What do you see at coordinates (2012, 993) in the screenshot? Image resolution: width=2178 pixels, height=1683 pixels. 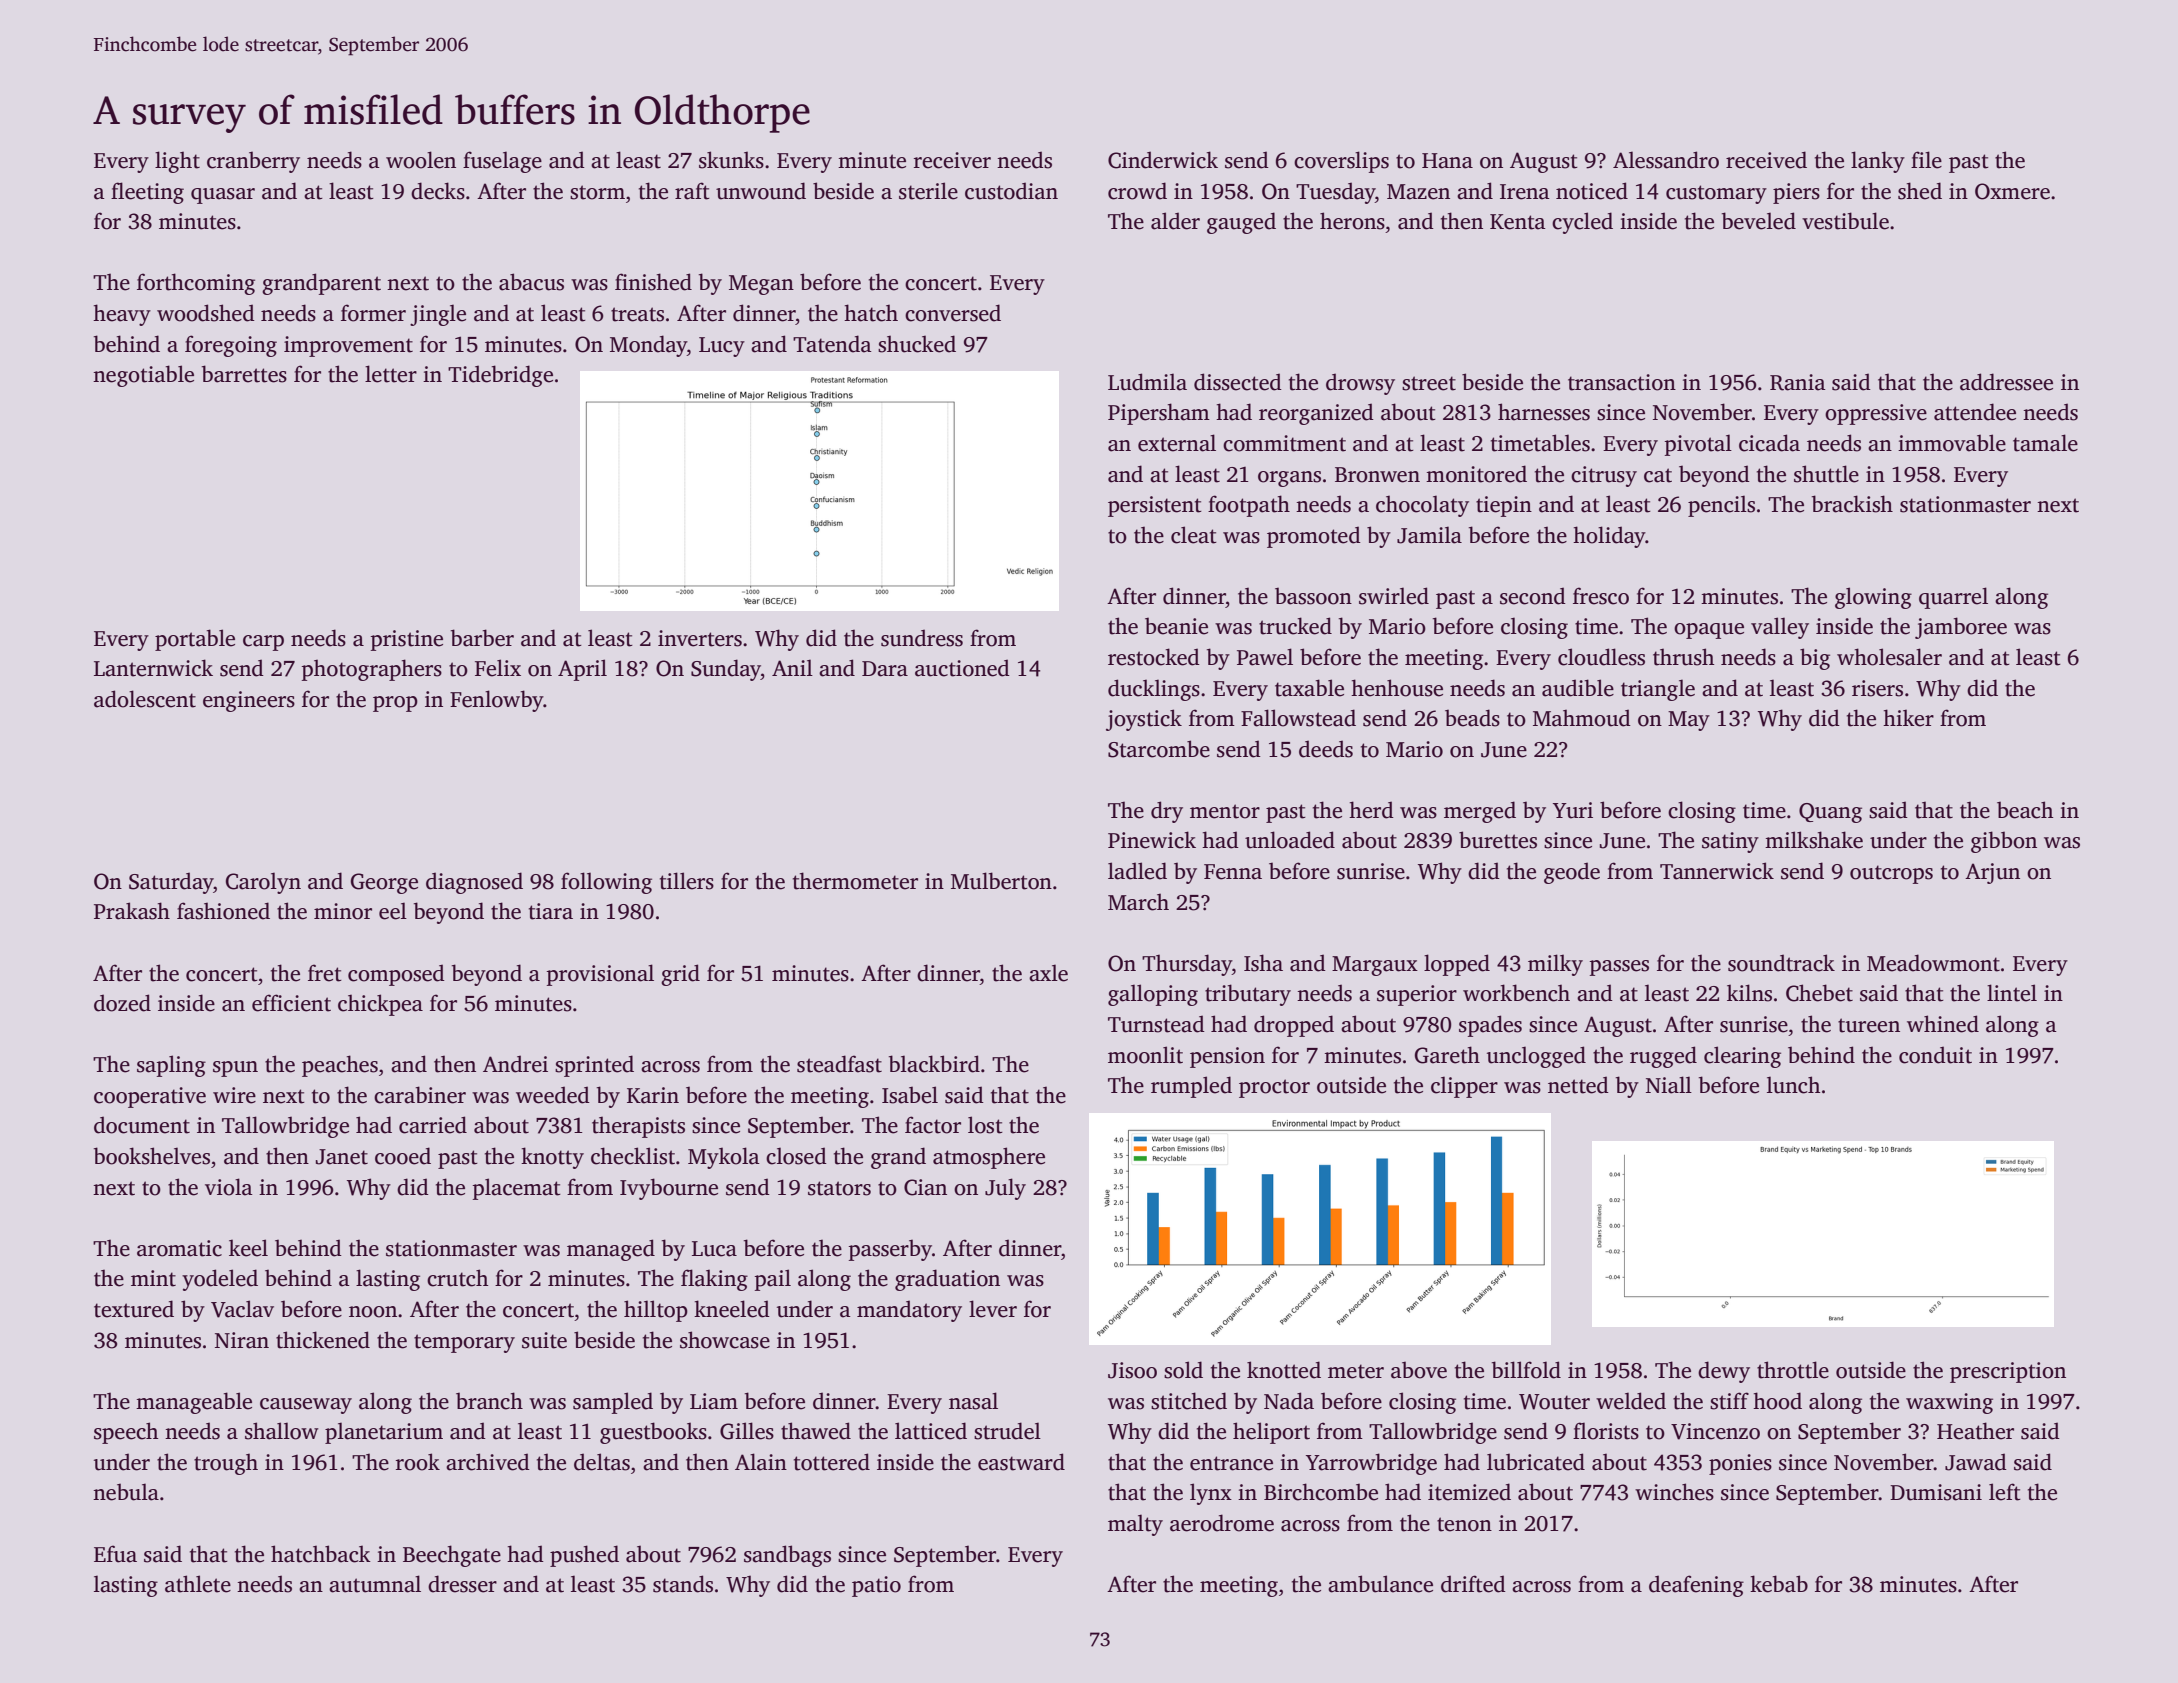 I see `lintel` at bounding box center [2012, 993].
